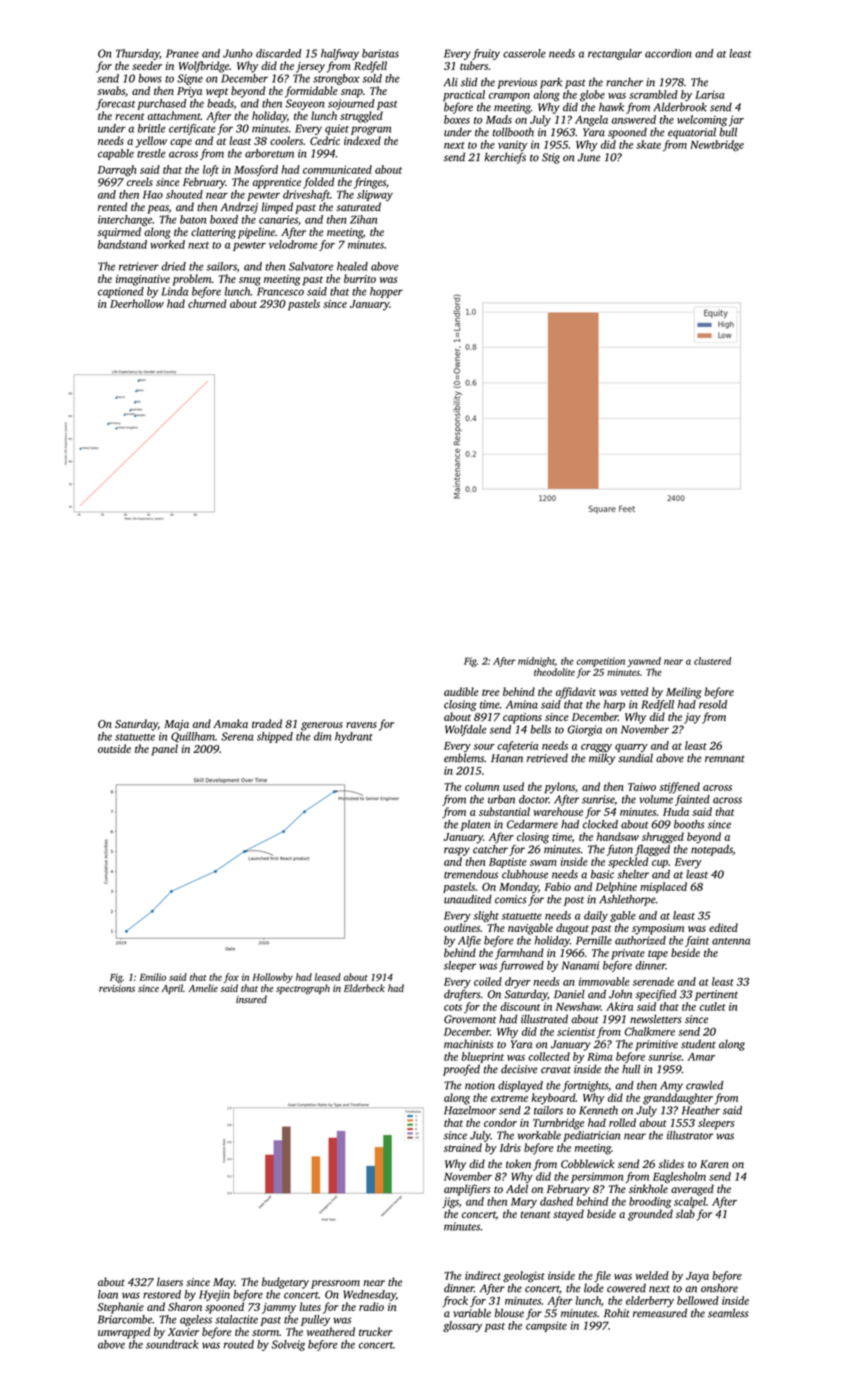 This image has width=849, height=1400. What do you see at coordinates (340, 54) in the image?
I see `halfway` at bounding box center [340, 54].
